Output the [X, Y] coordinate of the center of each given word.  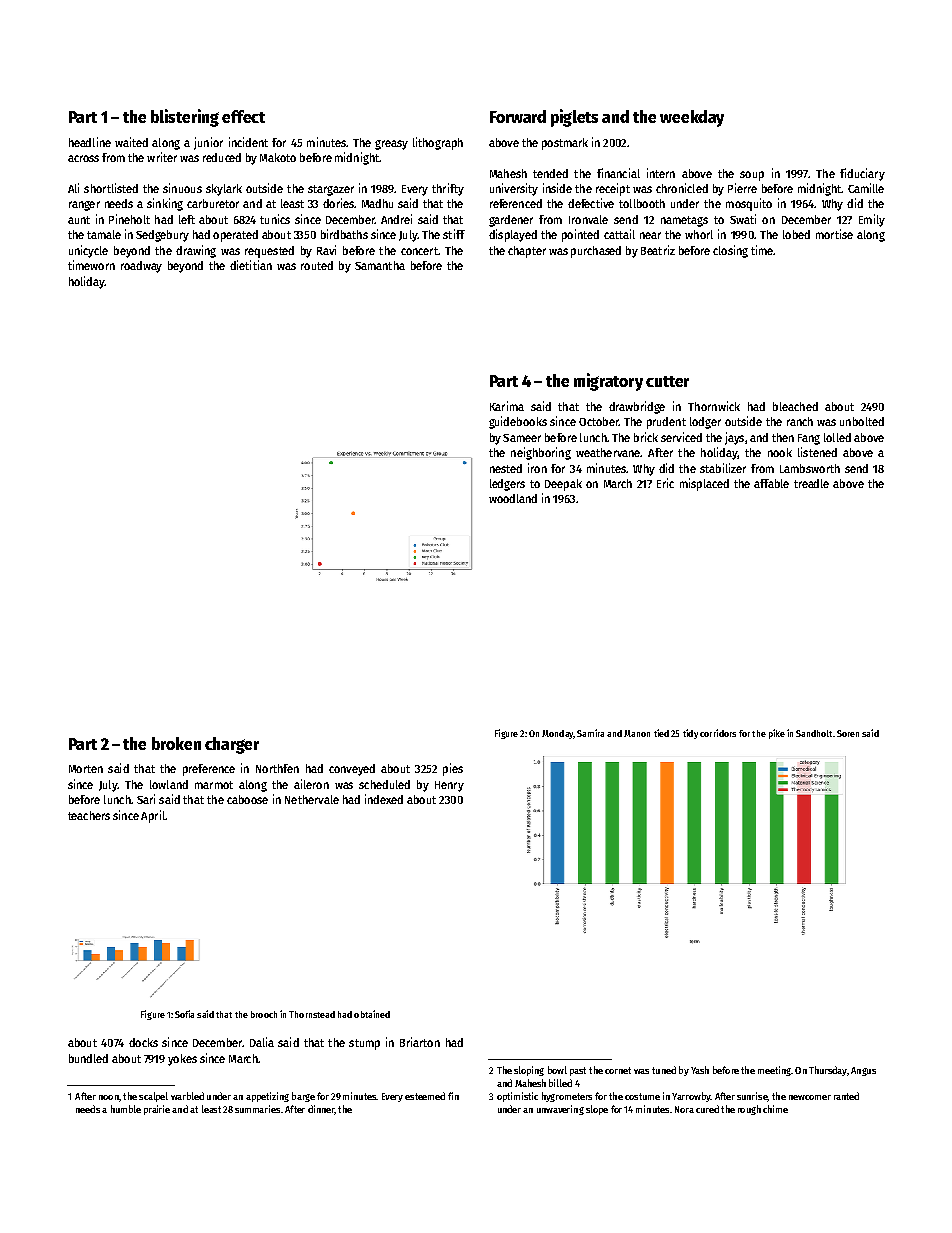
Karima [507, 406]
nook [780, 452]
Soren [848, 733]
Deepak [563, 485]
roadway [141, 267]
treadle [811, 483]
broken [176, 743]
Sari [146, 799]
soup [752, 176]
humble [126, 1109]
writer [162, 157]
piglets [574, 118]
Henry [449, 786]
